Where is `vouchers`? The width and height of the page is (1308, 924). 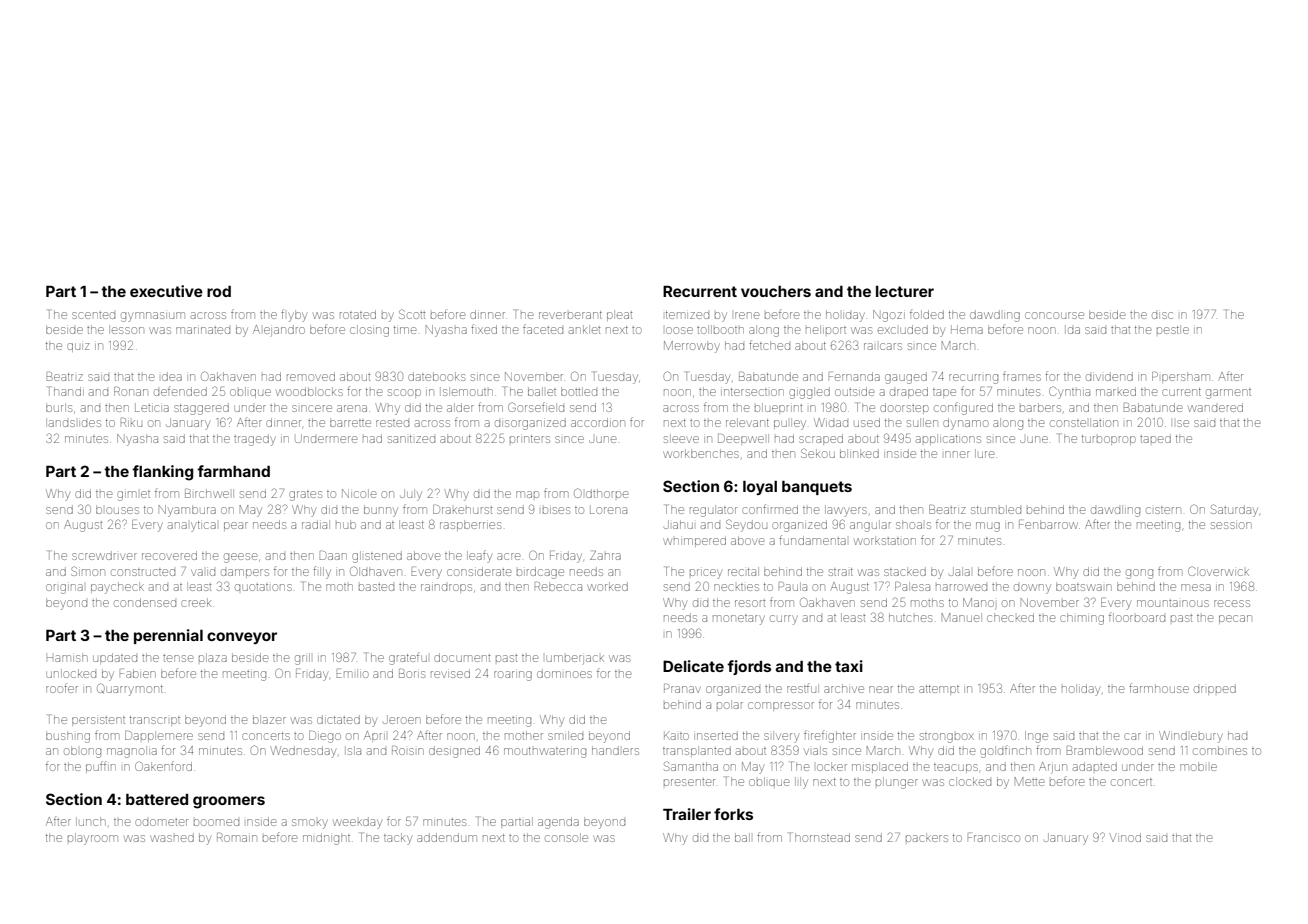 vouchers is located at coordinates (776, 291).
